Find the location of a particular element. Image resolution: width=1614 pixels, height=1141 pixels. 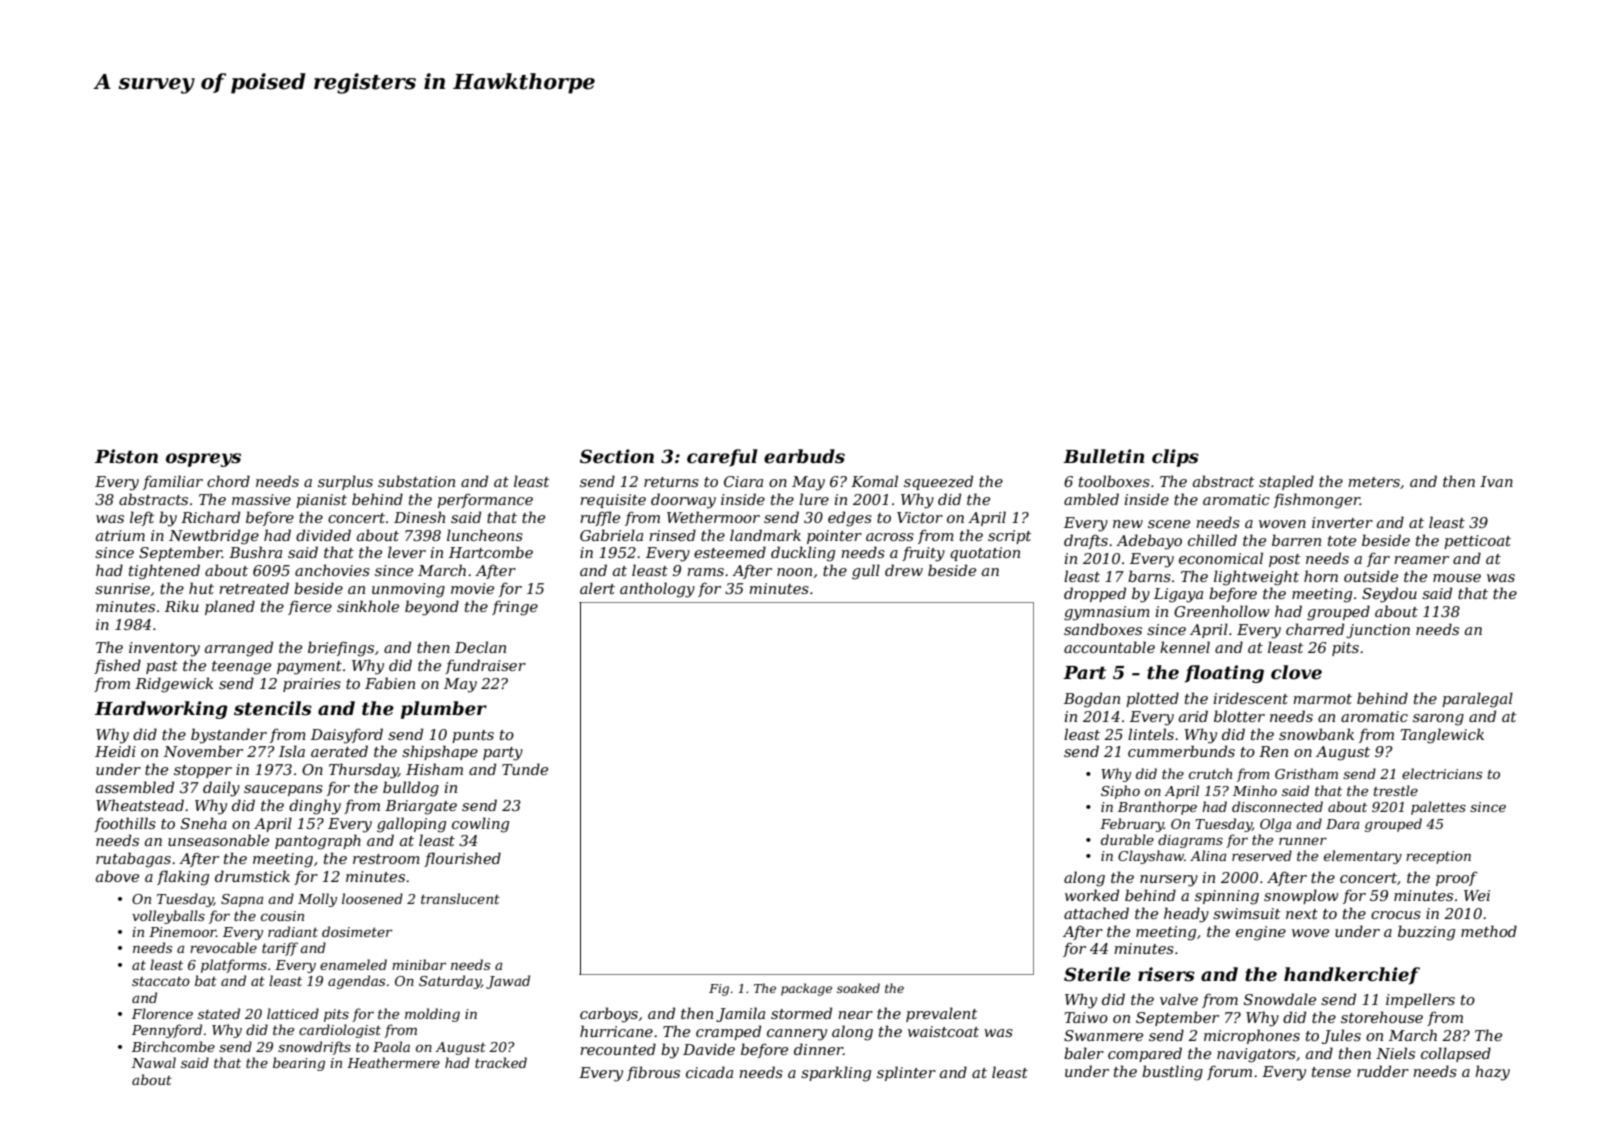

careful is located at coordinates (722, 458).
